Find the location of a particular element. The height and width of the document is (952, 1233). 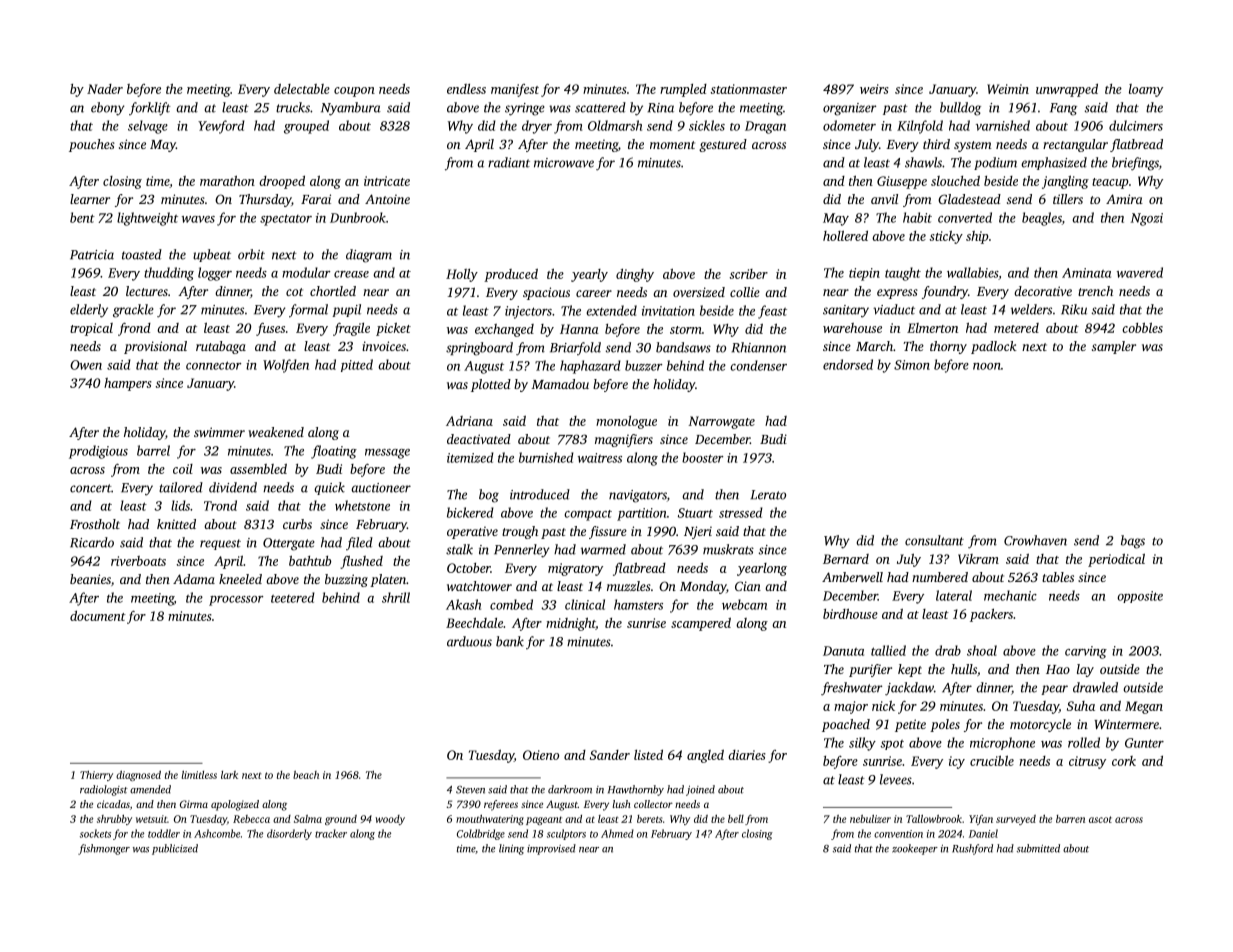

microwave is located at coordinates (564, 163).
